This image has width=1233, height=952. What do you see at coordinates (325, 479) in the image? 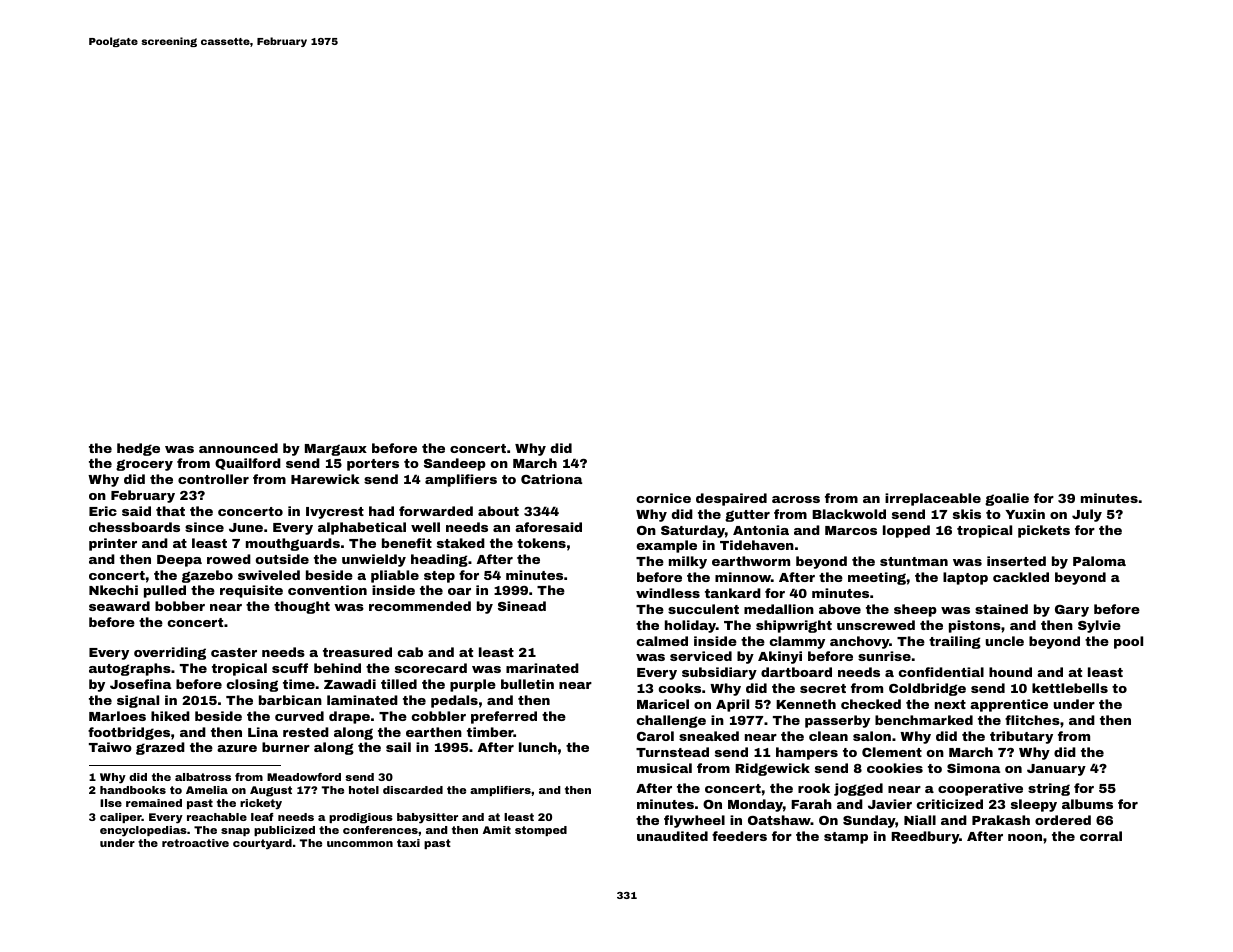
I see `Harewick` at bounding box center [325, 479].
